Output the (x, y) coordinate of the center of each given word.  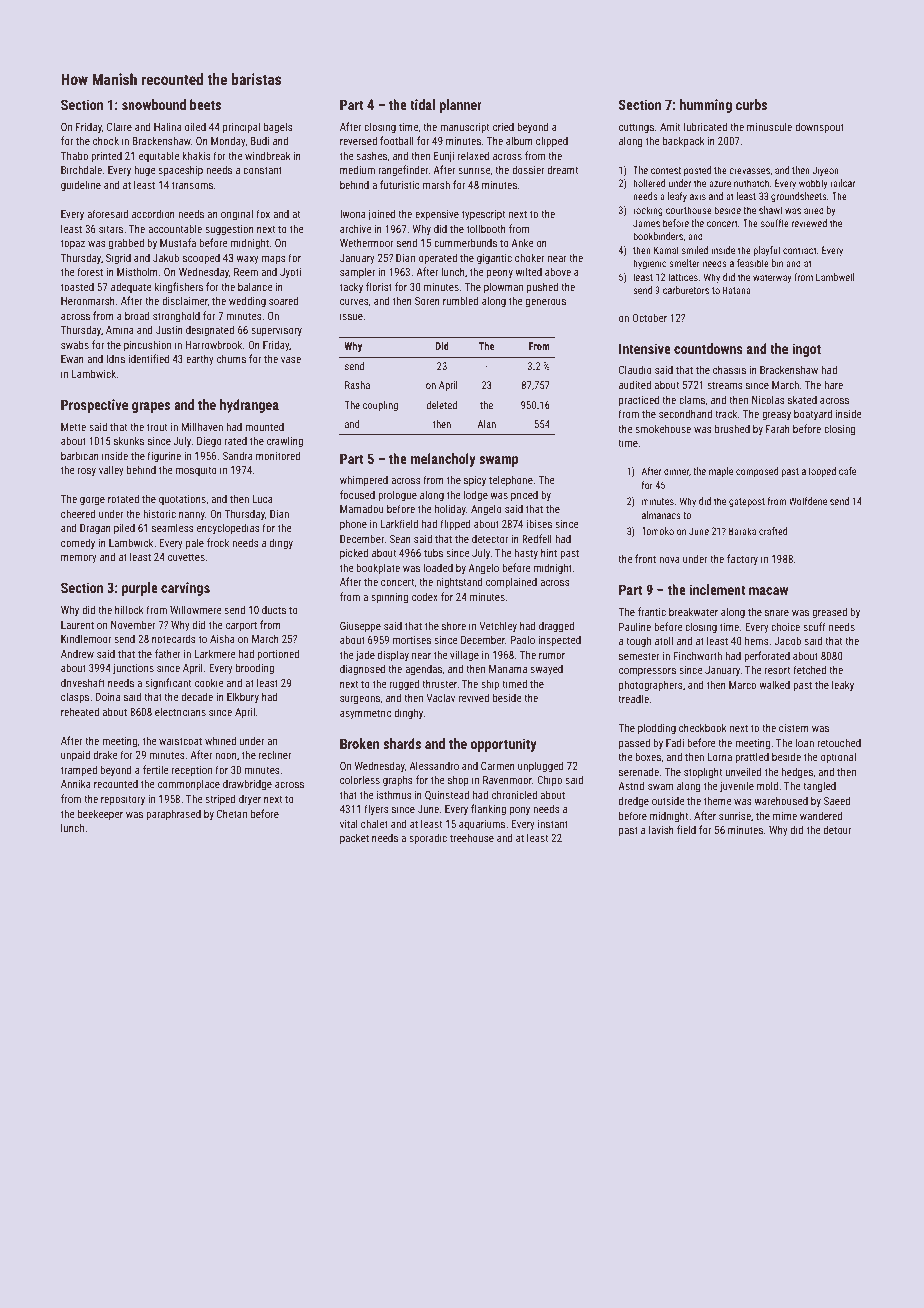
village (464, 656)
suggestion (229, 230)
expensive (437, 215)
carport (241, 626)
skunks (129, 440)
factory (742, 559)
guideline (81, 186)
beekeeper (100, 814)
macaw (768, 591)
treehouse (472, 837)
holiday (450, 509)
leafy (677, 197)
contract (800, 250)
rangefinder (403, 171)
